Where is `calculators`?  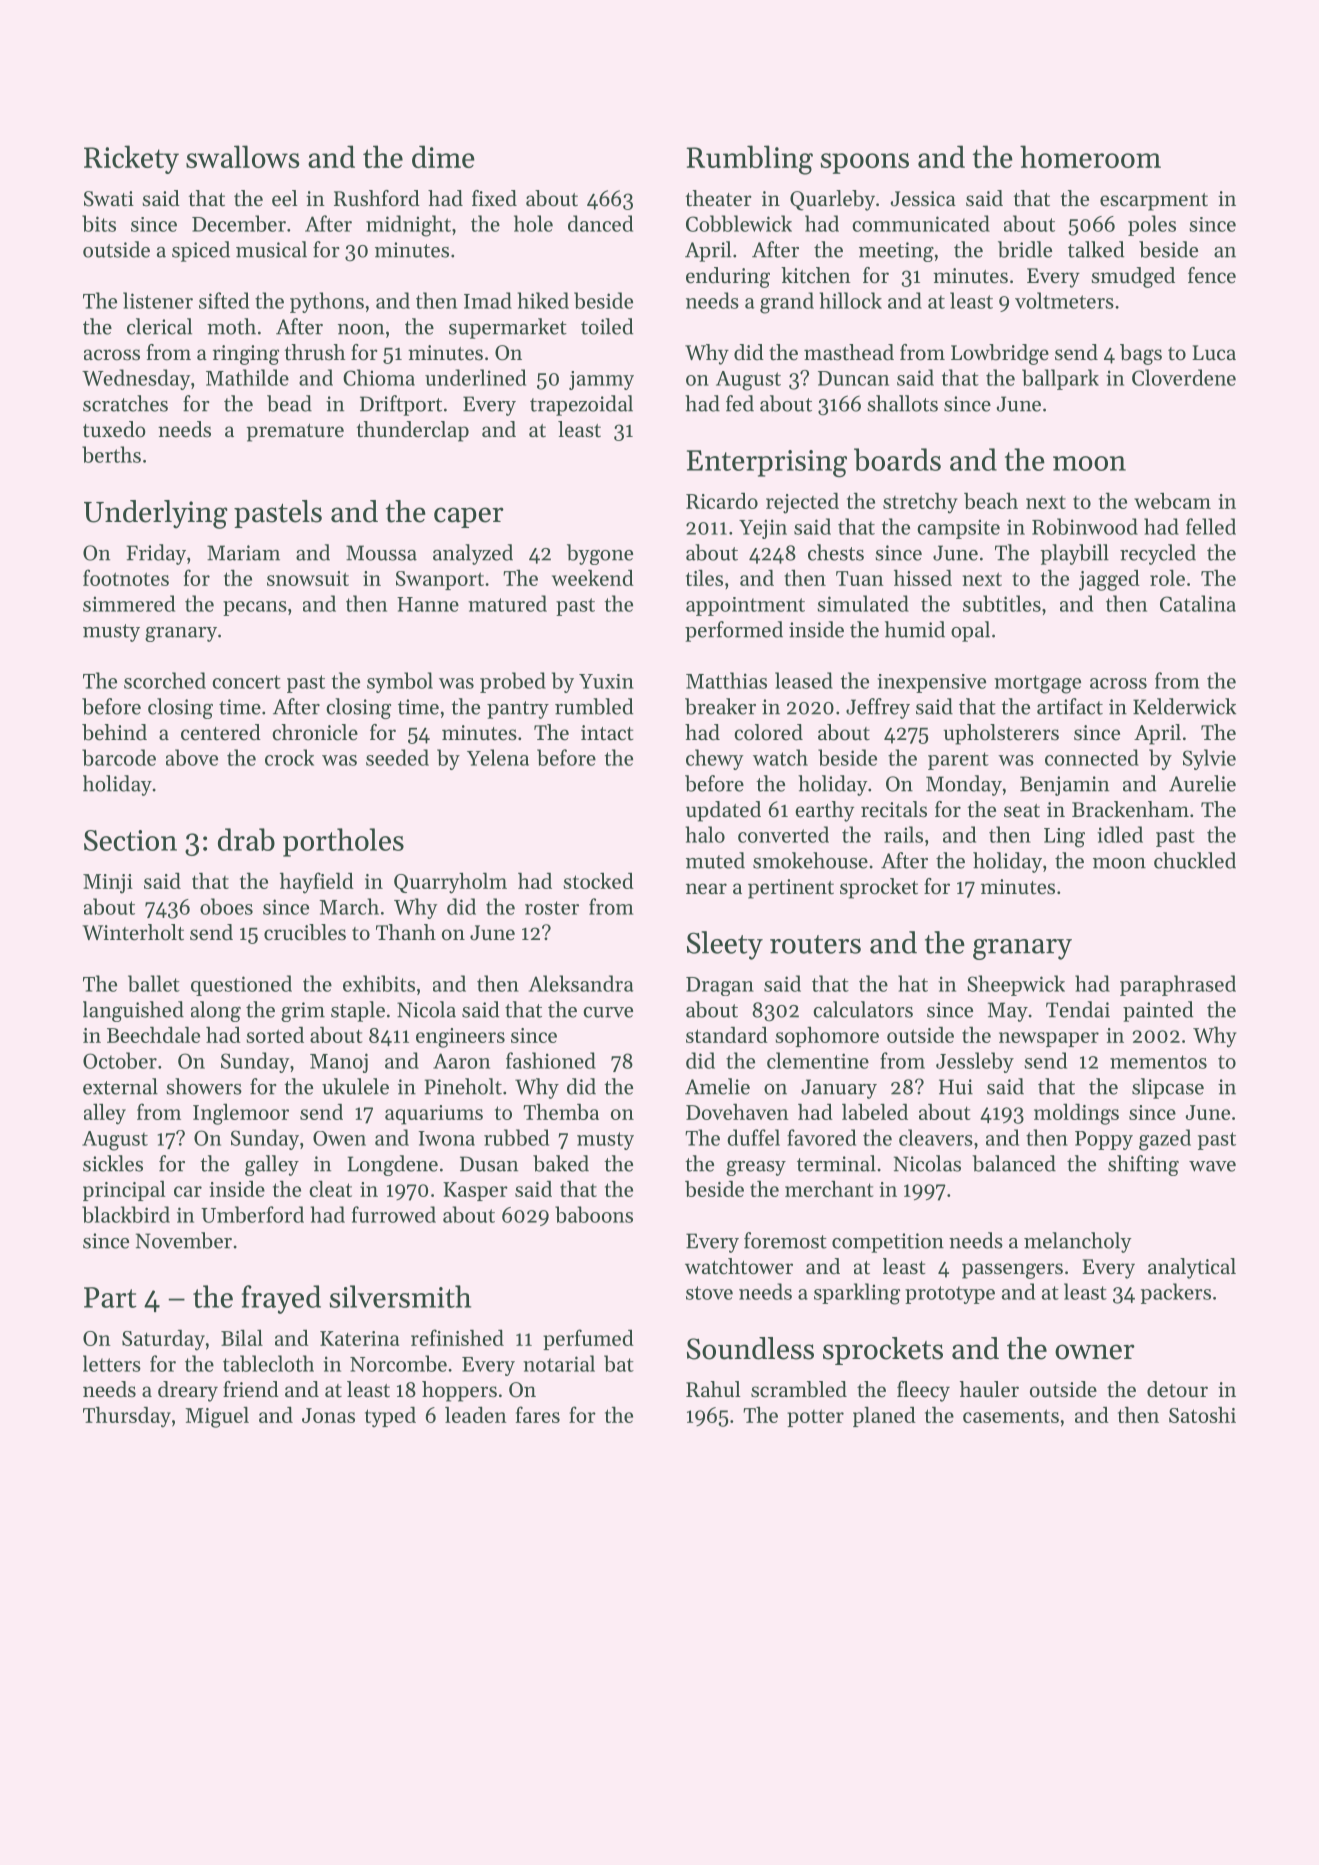
calculators is located at coordinates (863, 1009).
